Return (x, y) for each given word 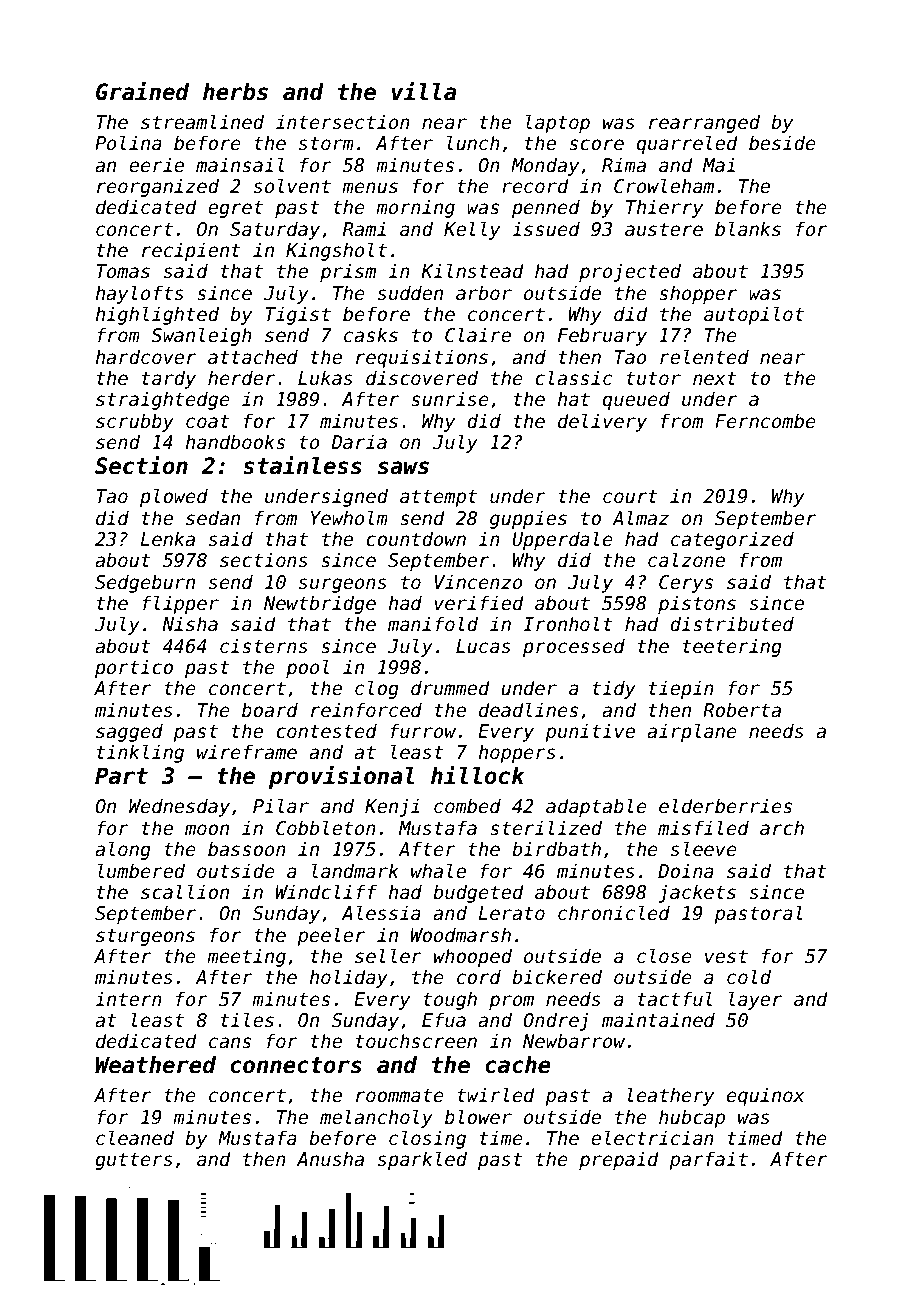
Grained (142, 91)
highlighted (157, 315)
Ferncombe (765, 421)
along (123, 850)
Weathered (155, 1065)
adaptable (596, 807)
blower (478, 1117)
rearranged (704, 123)
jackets (697, 893)
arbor (484, 293)
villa (424, 91)
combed (467, 806)
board (270, 710)
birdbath (556, 849)
